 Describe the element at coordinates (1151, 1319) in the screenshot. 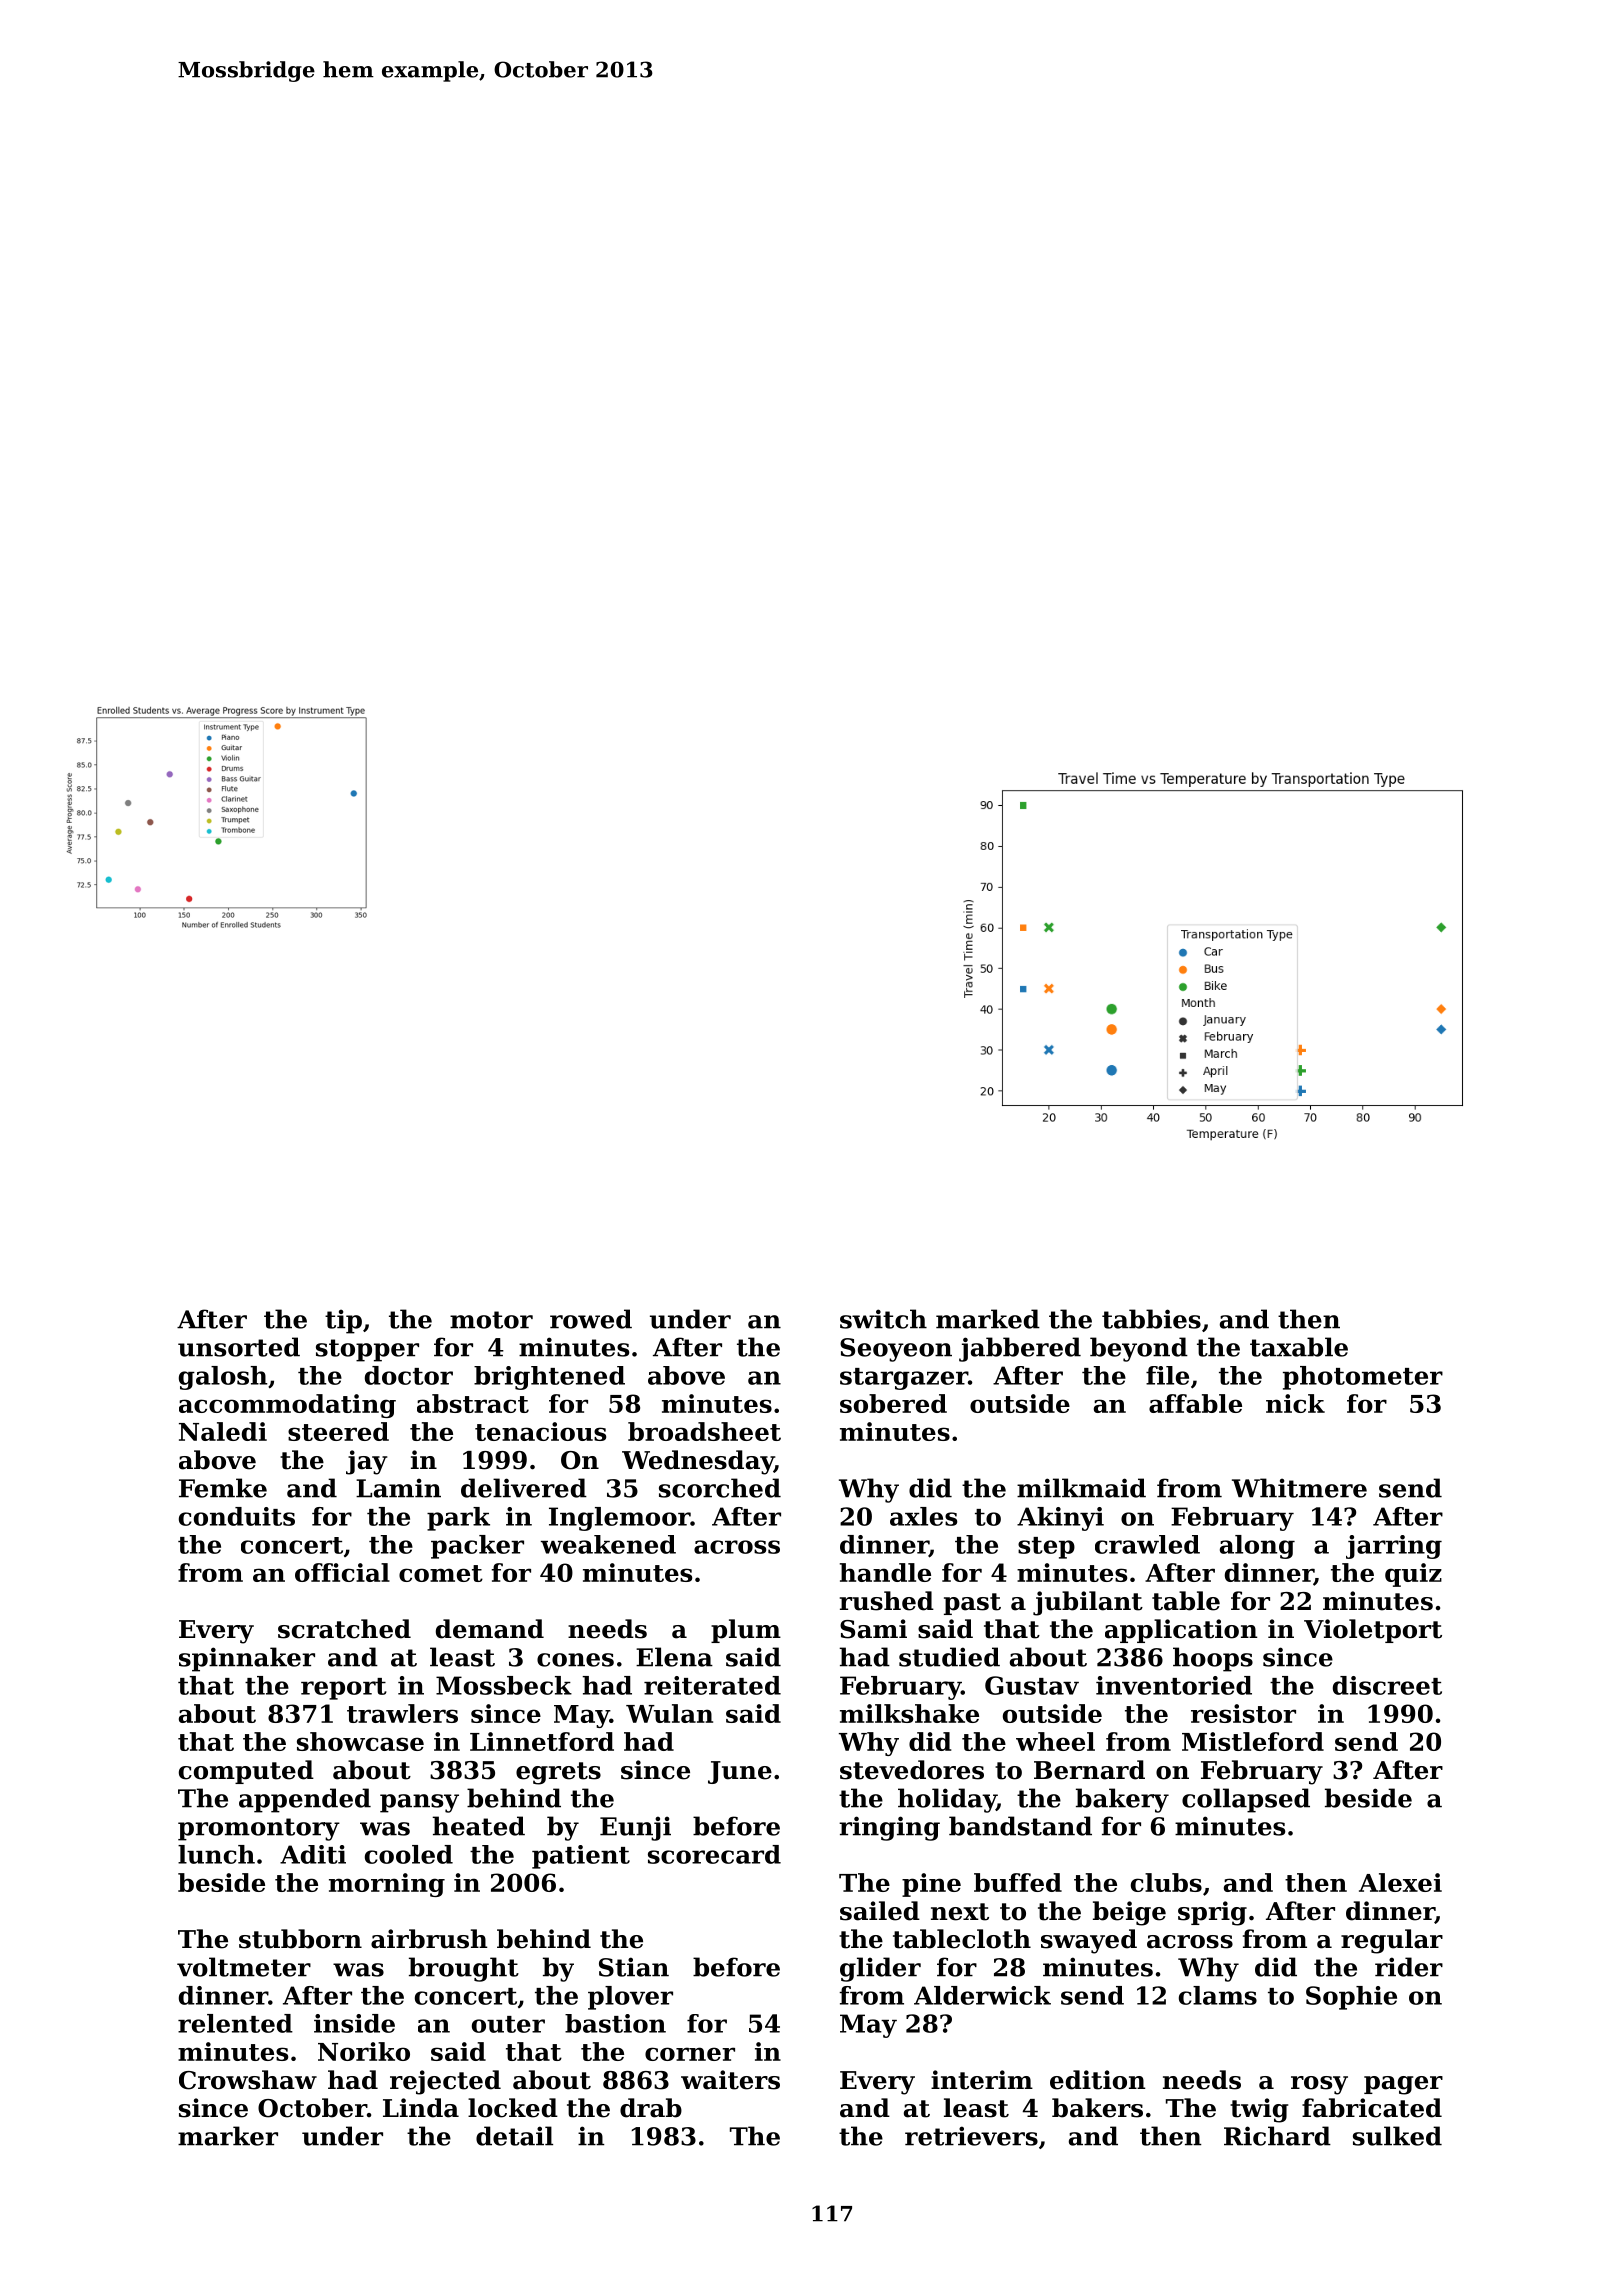

I see `tabbies` at that location.
